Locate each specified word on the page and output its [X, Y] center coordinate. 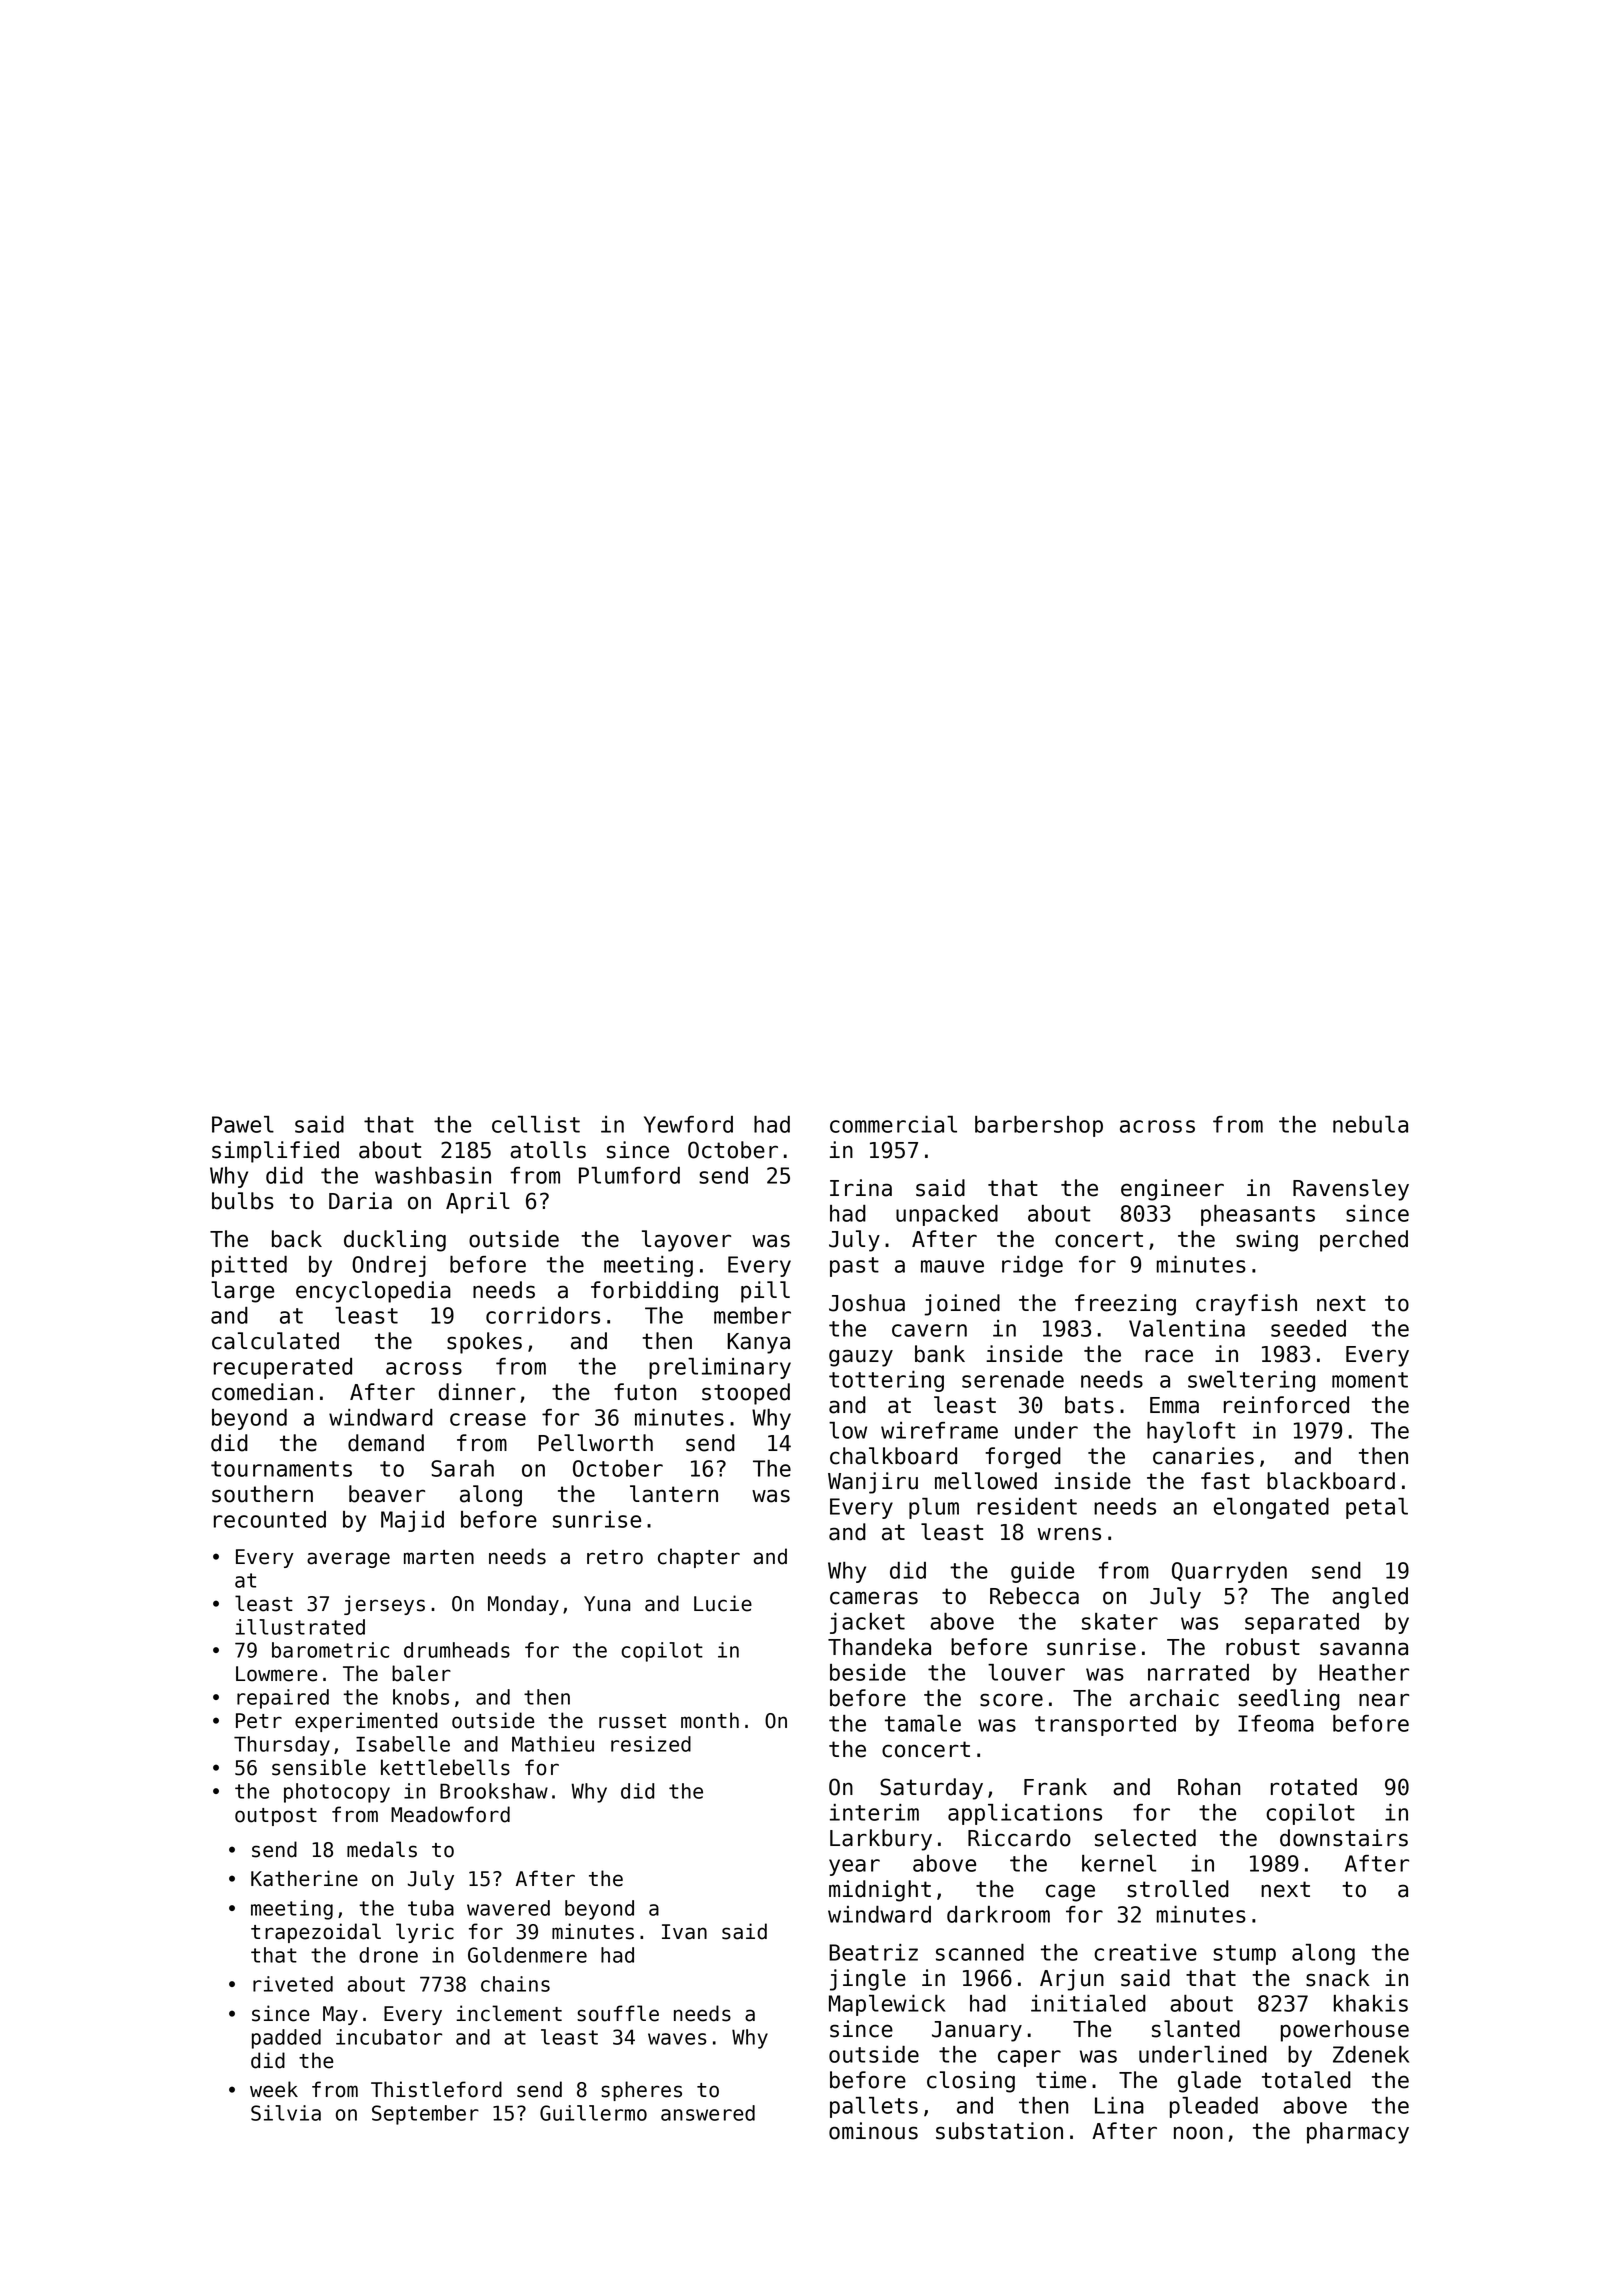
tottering [886, 1381]
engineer [1172, 1190]
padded [286, 2039]
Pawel [243, 1124]
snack [1338, 1978]
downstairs [1344, 1838]
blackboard [1331, 1481]
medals [382, 1849]
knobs [421, 1697]
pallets [874, 2107]
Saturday [931, 1789]
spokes [484, 1343]
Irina [861, 1188]
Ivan [684, 1932]
